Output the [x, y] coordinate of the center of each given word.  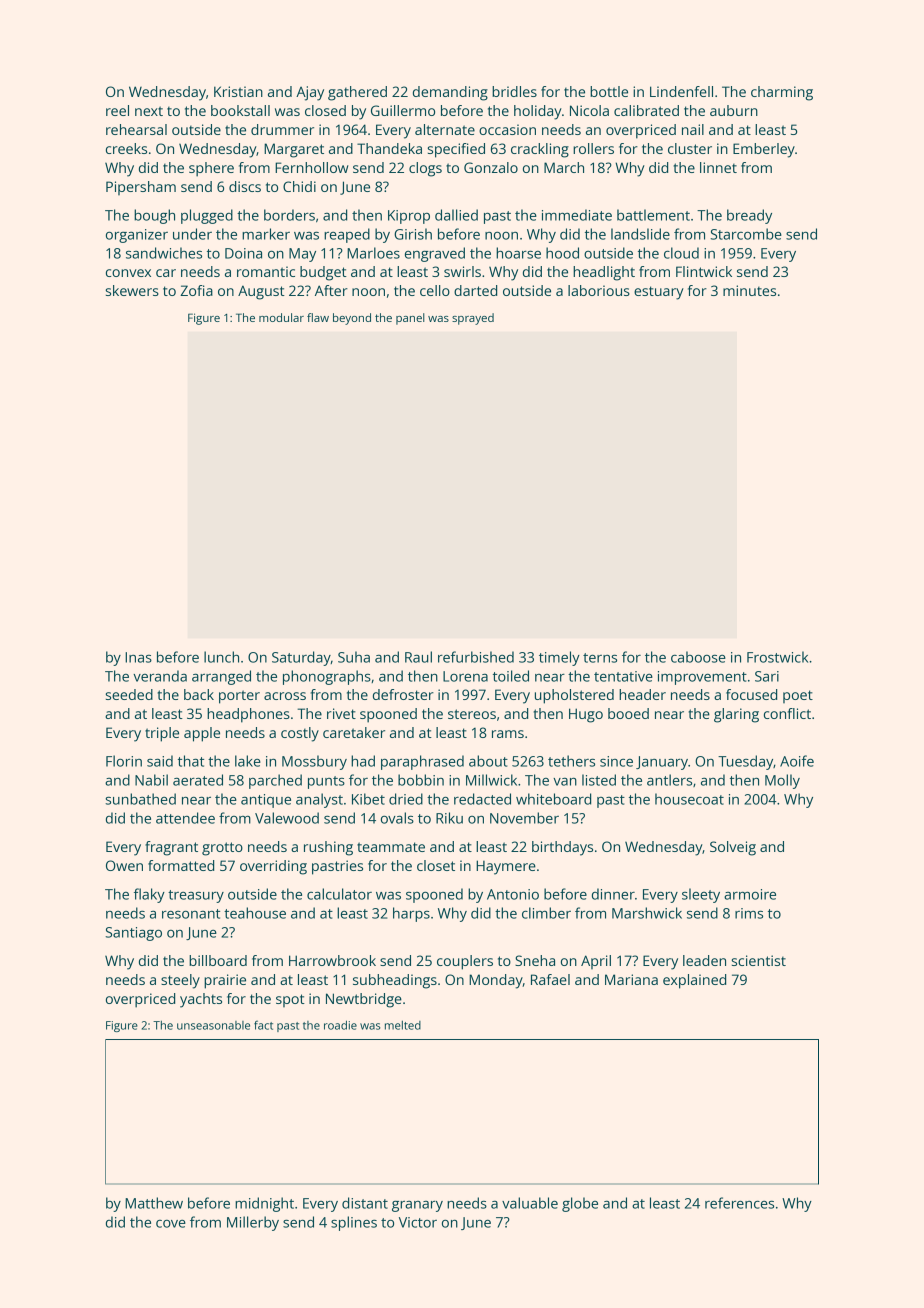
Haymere [506, 867]
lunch [221, 657]
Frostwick [777, 657]
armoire [750, 894]
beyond [352, 319]
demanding [450, 93]
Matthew [154, 1203]
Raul [418, 657]
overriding [273, 867]
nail [693, 129]
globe [580, 1204]
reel [117, 110]
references [739, 1203]
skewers [132, 290]
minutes [749, 290]
